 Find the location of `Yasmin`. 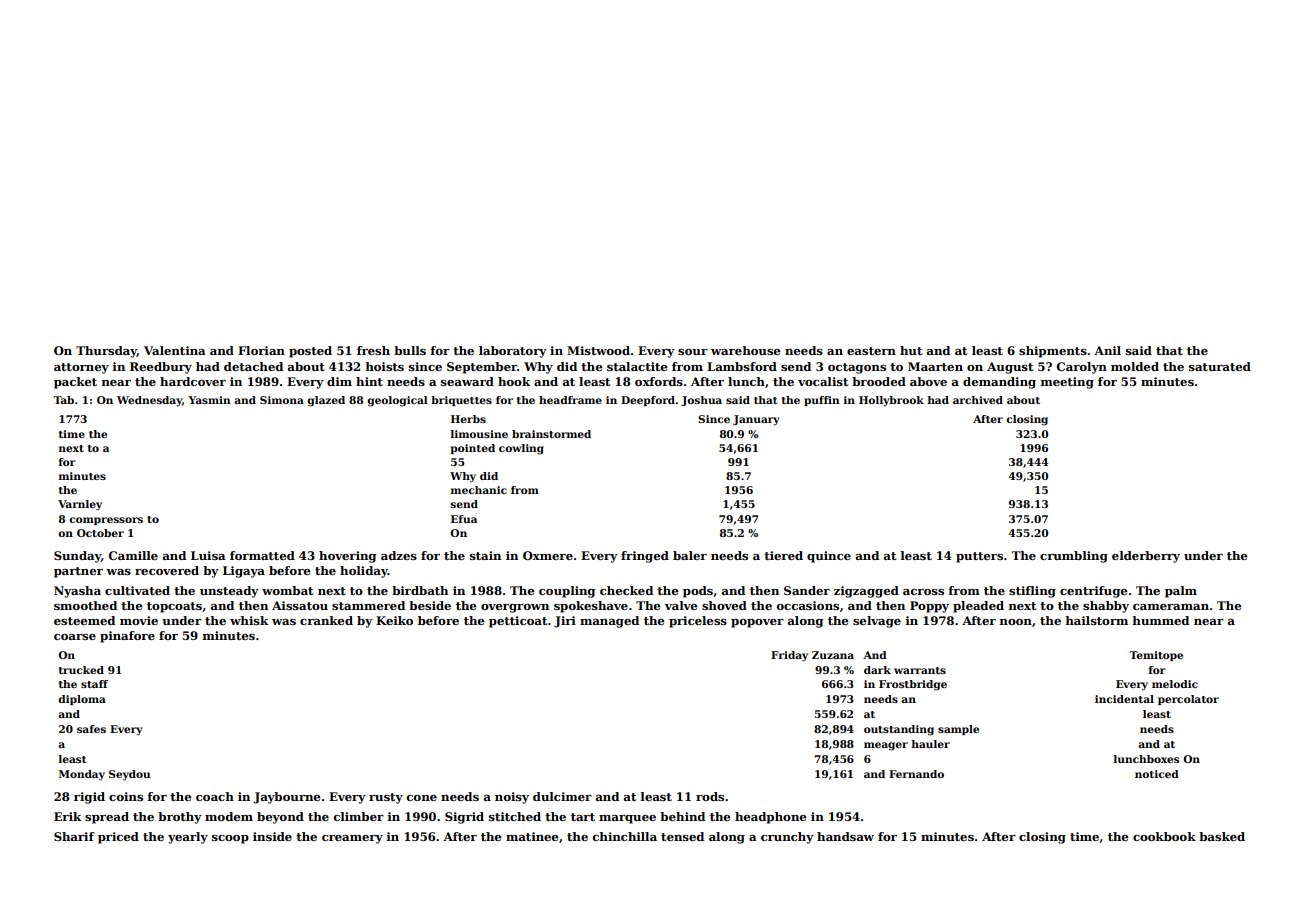

Yasmin is located at coordinates (209, 400).
